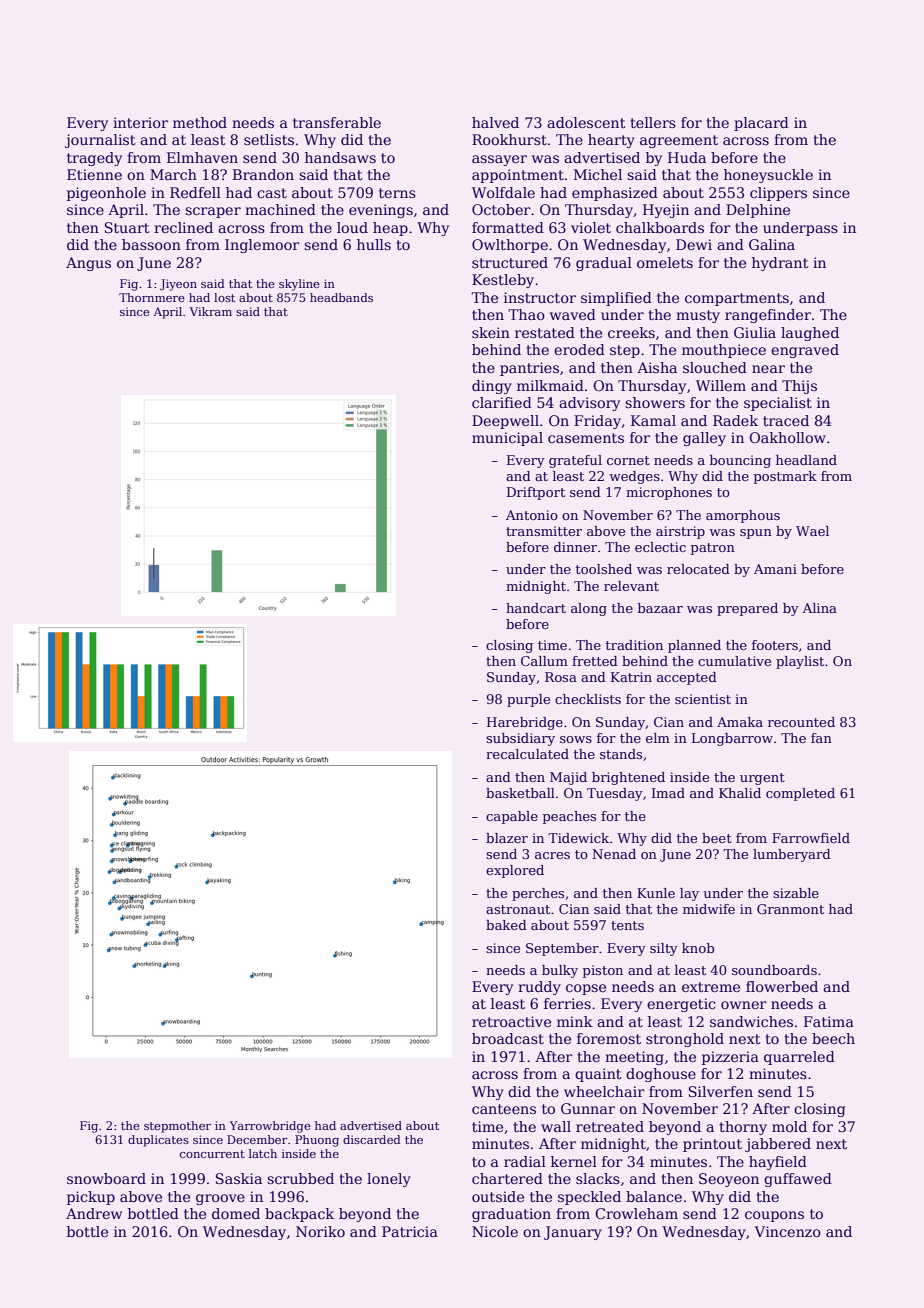 The width and height of the document is (924, 1308). Describe the element at coordinates (761, 124) in the document. I see `placard` at that location.
